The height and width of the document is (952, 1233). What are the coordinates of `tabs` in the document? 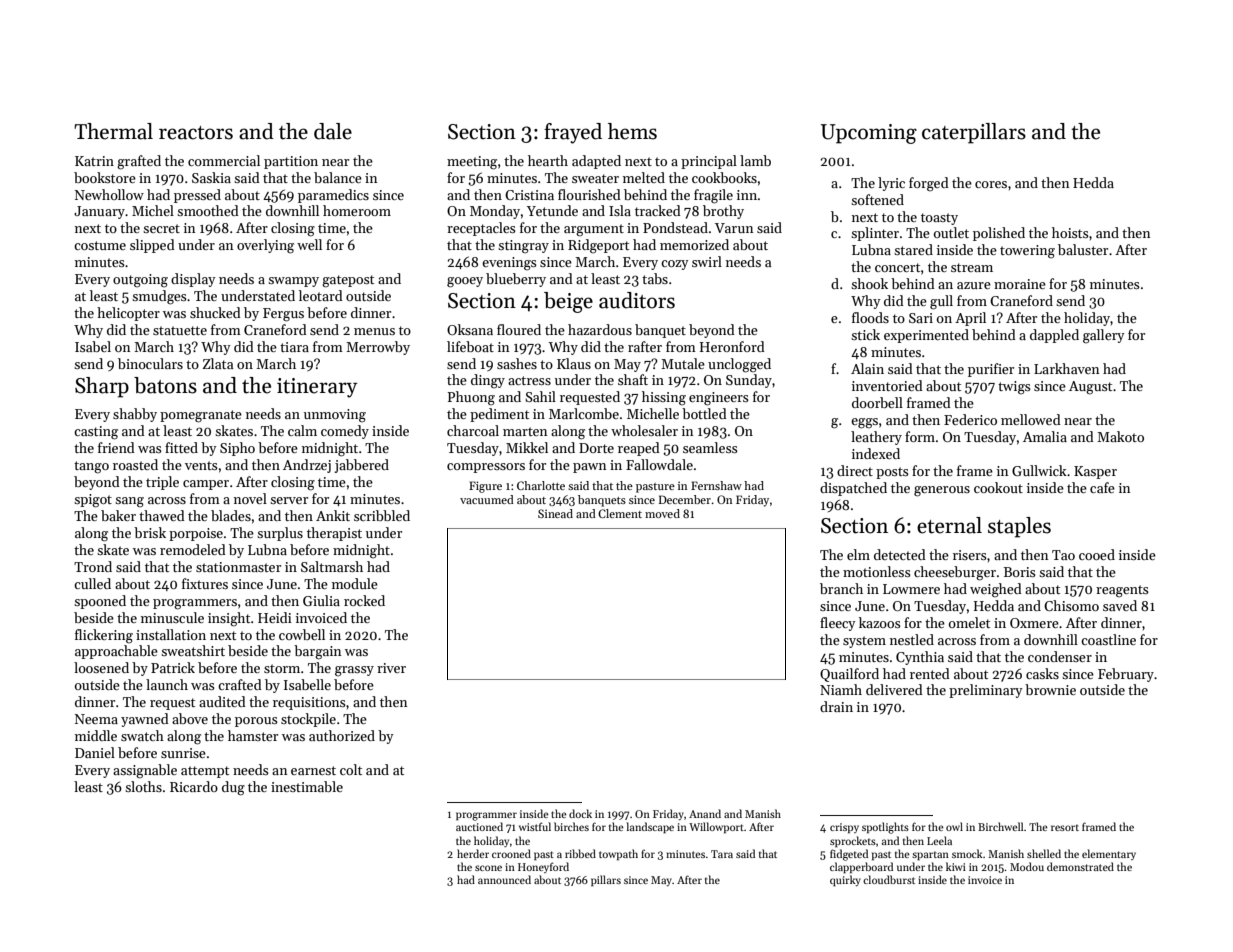 It's located at (655, 278).
